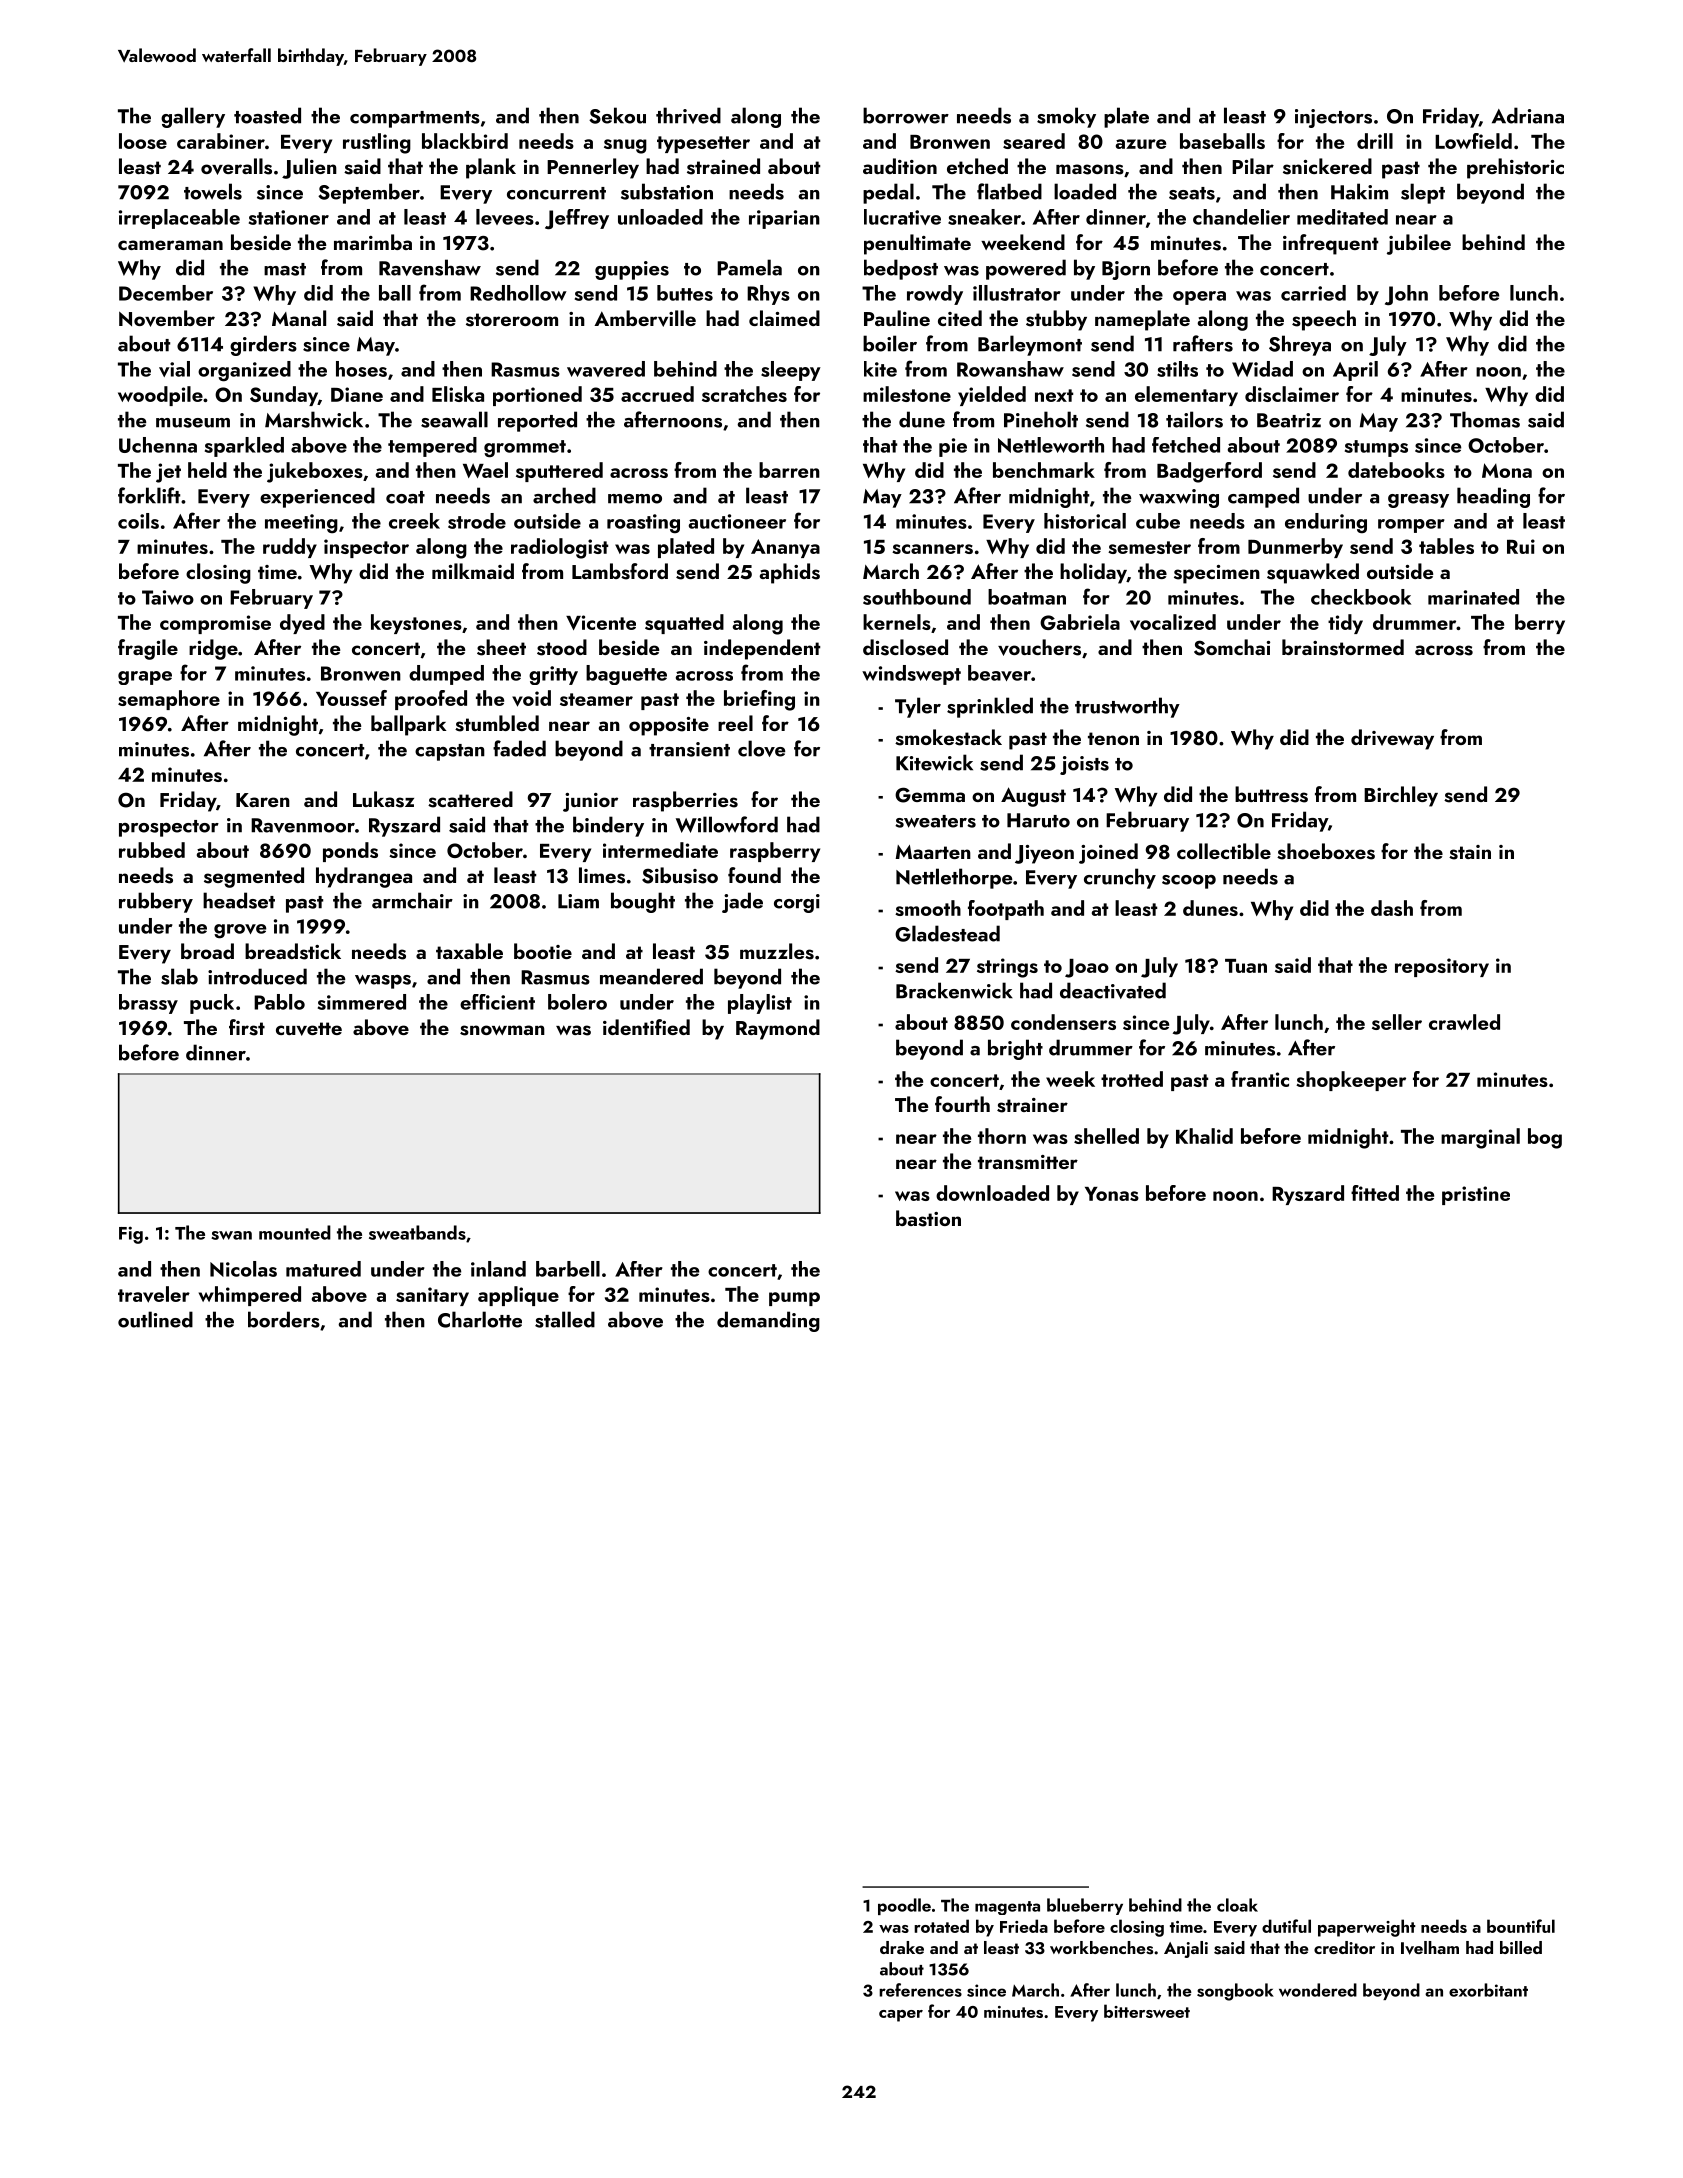  What do you see at coordinates (148, 1004) in the screenshot?
I see `brassy` at bounding box center [148, 1004].
